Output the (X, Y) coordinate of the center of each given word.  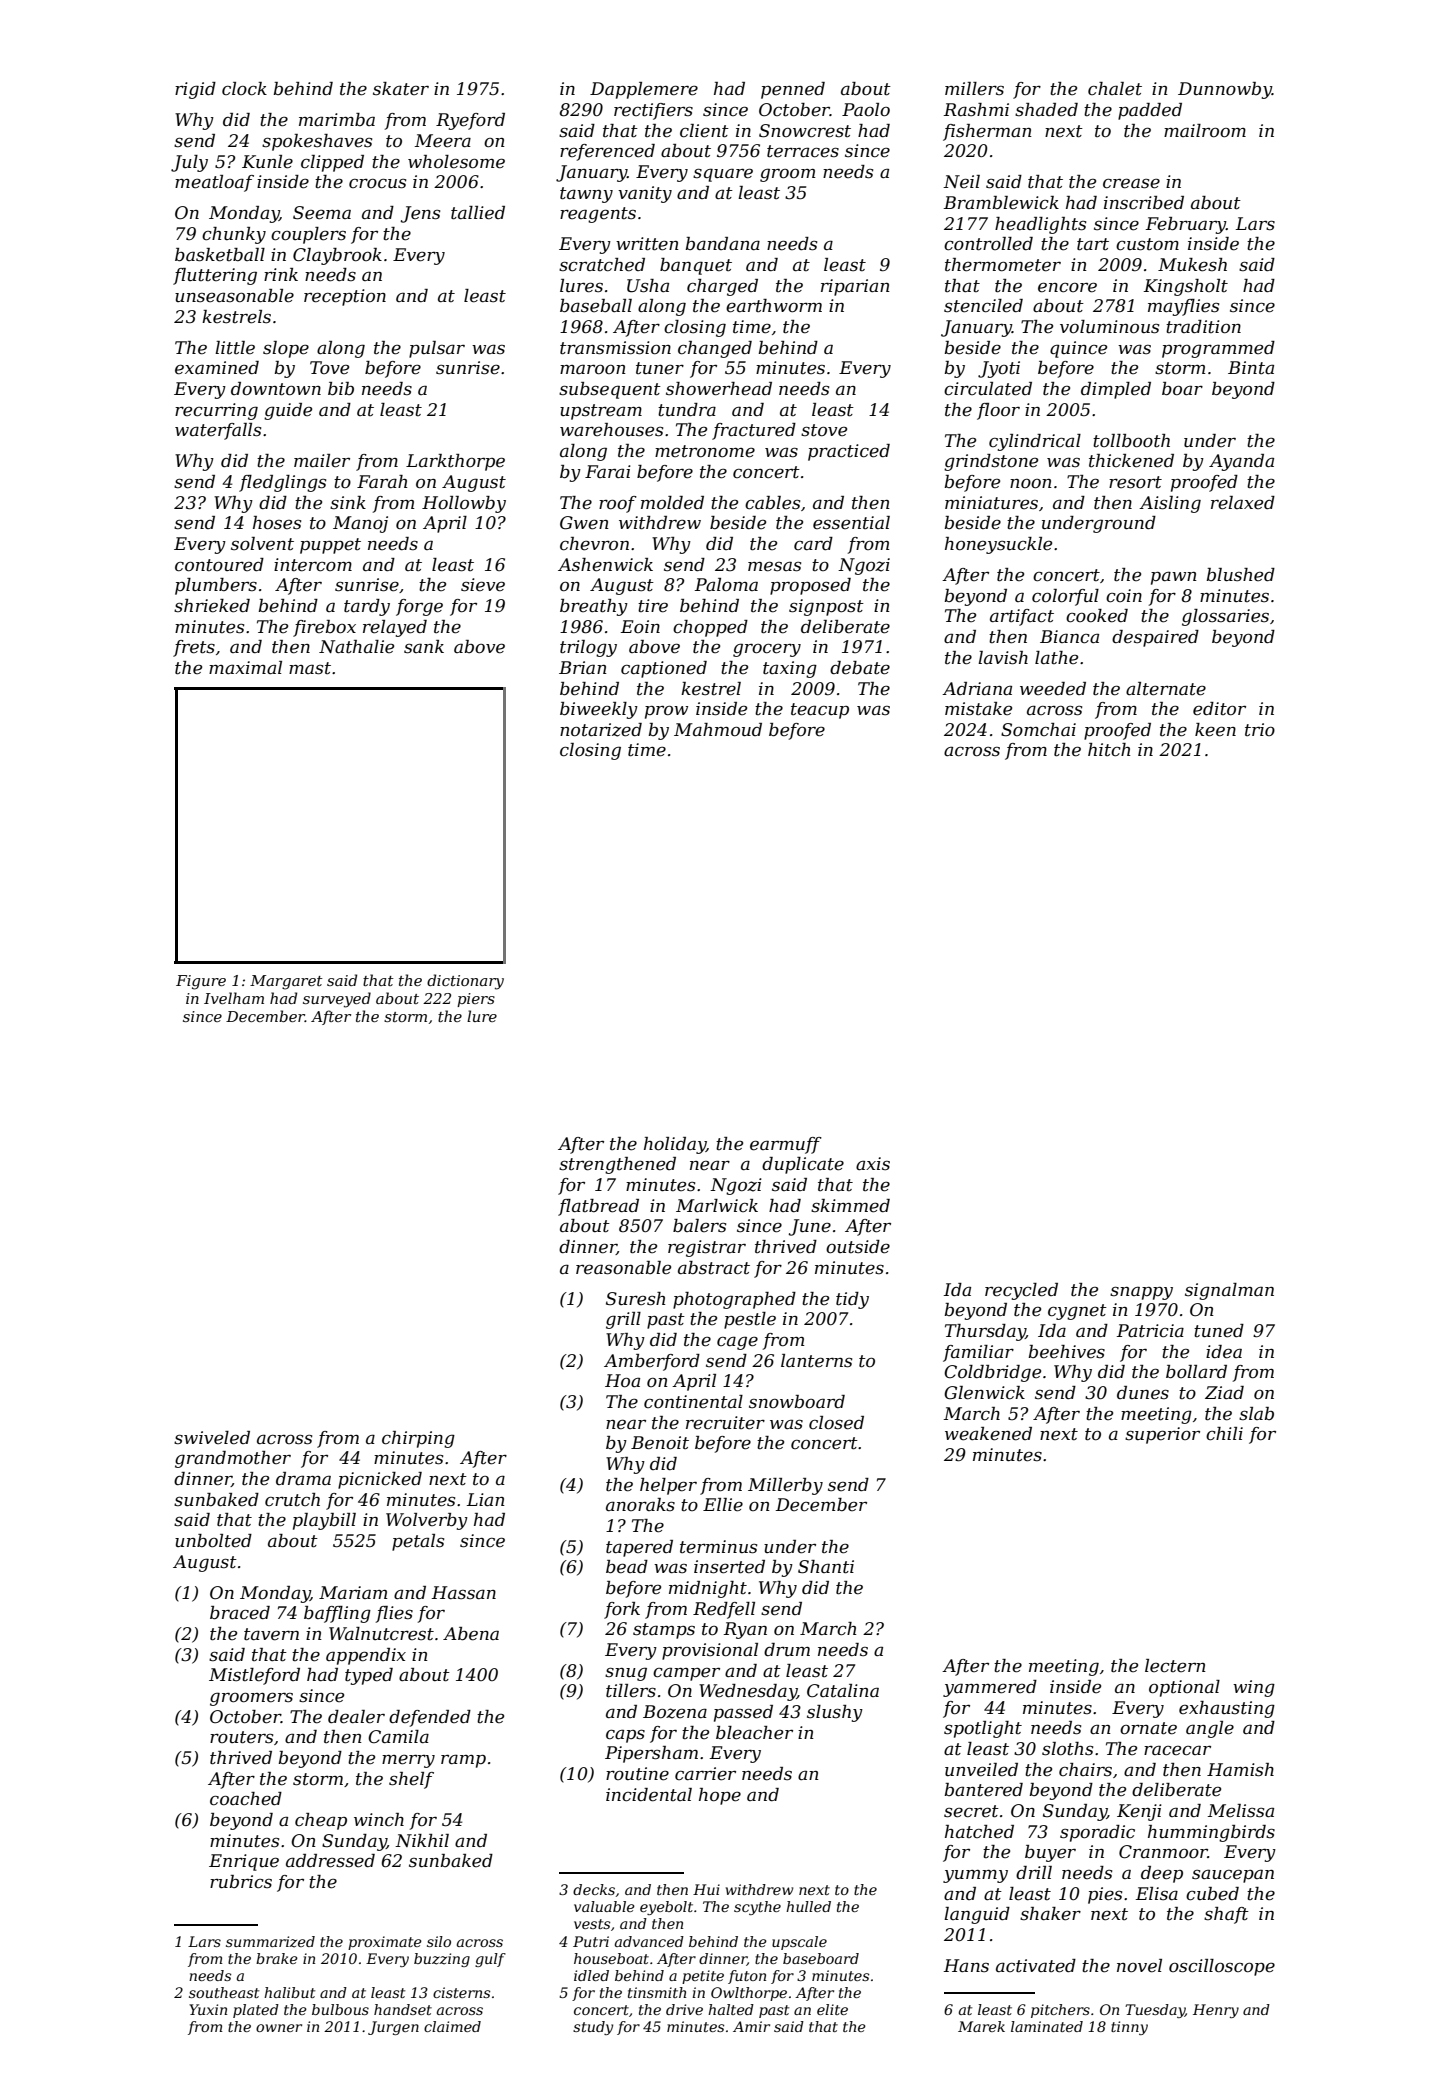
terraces (803, 151)
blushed (1240, 574)
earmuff (786, 1145)
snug (626, 1674)
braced (240, 1613)
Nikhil (422, 1840)
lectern (1175, 1666)
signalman (1229, 1291)
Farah (382, 481)
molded (672, 503)
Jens (420, 214)
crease (1131, 183)
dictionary (465, 982)
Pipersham (651, 1754)
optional (1184, 1688)
